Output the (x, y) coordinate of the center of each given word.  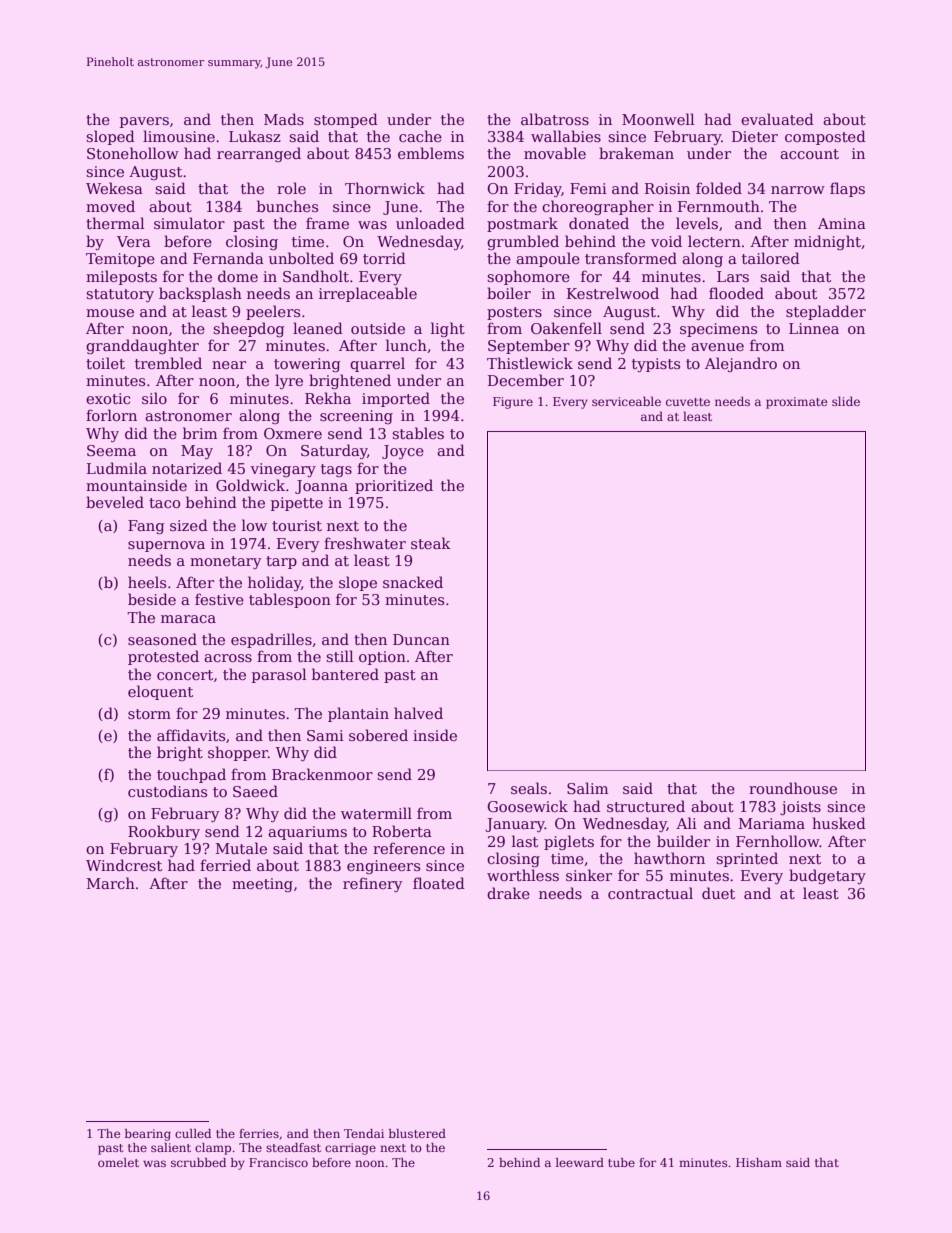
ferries (259, 1133)
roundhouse (793, 788)
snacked (413, 582)
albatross (555, 119)
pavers (144, 122)
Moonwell (658, 119)
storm (149, 714)
